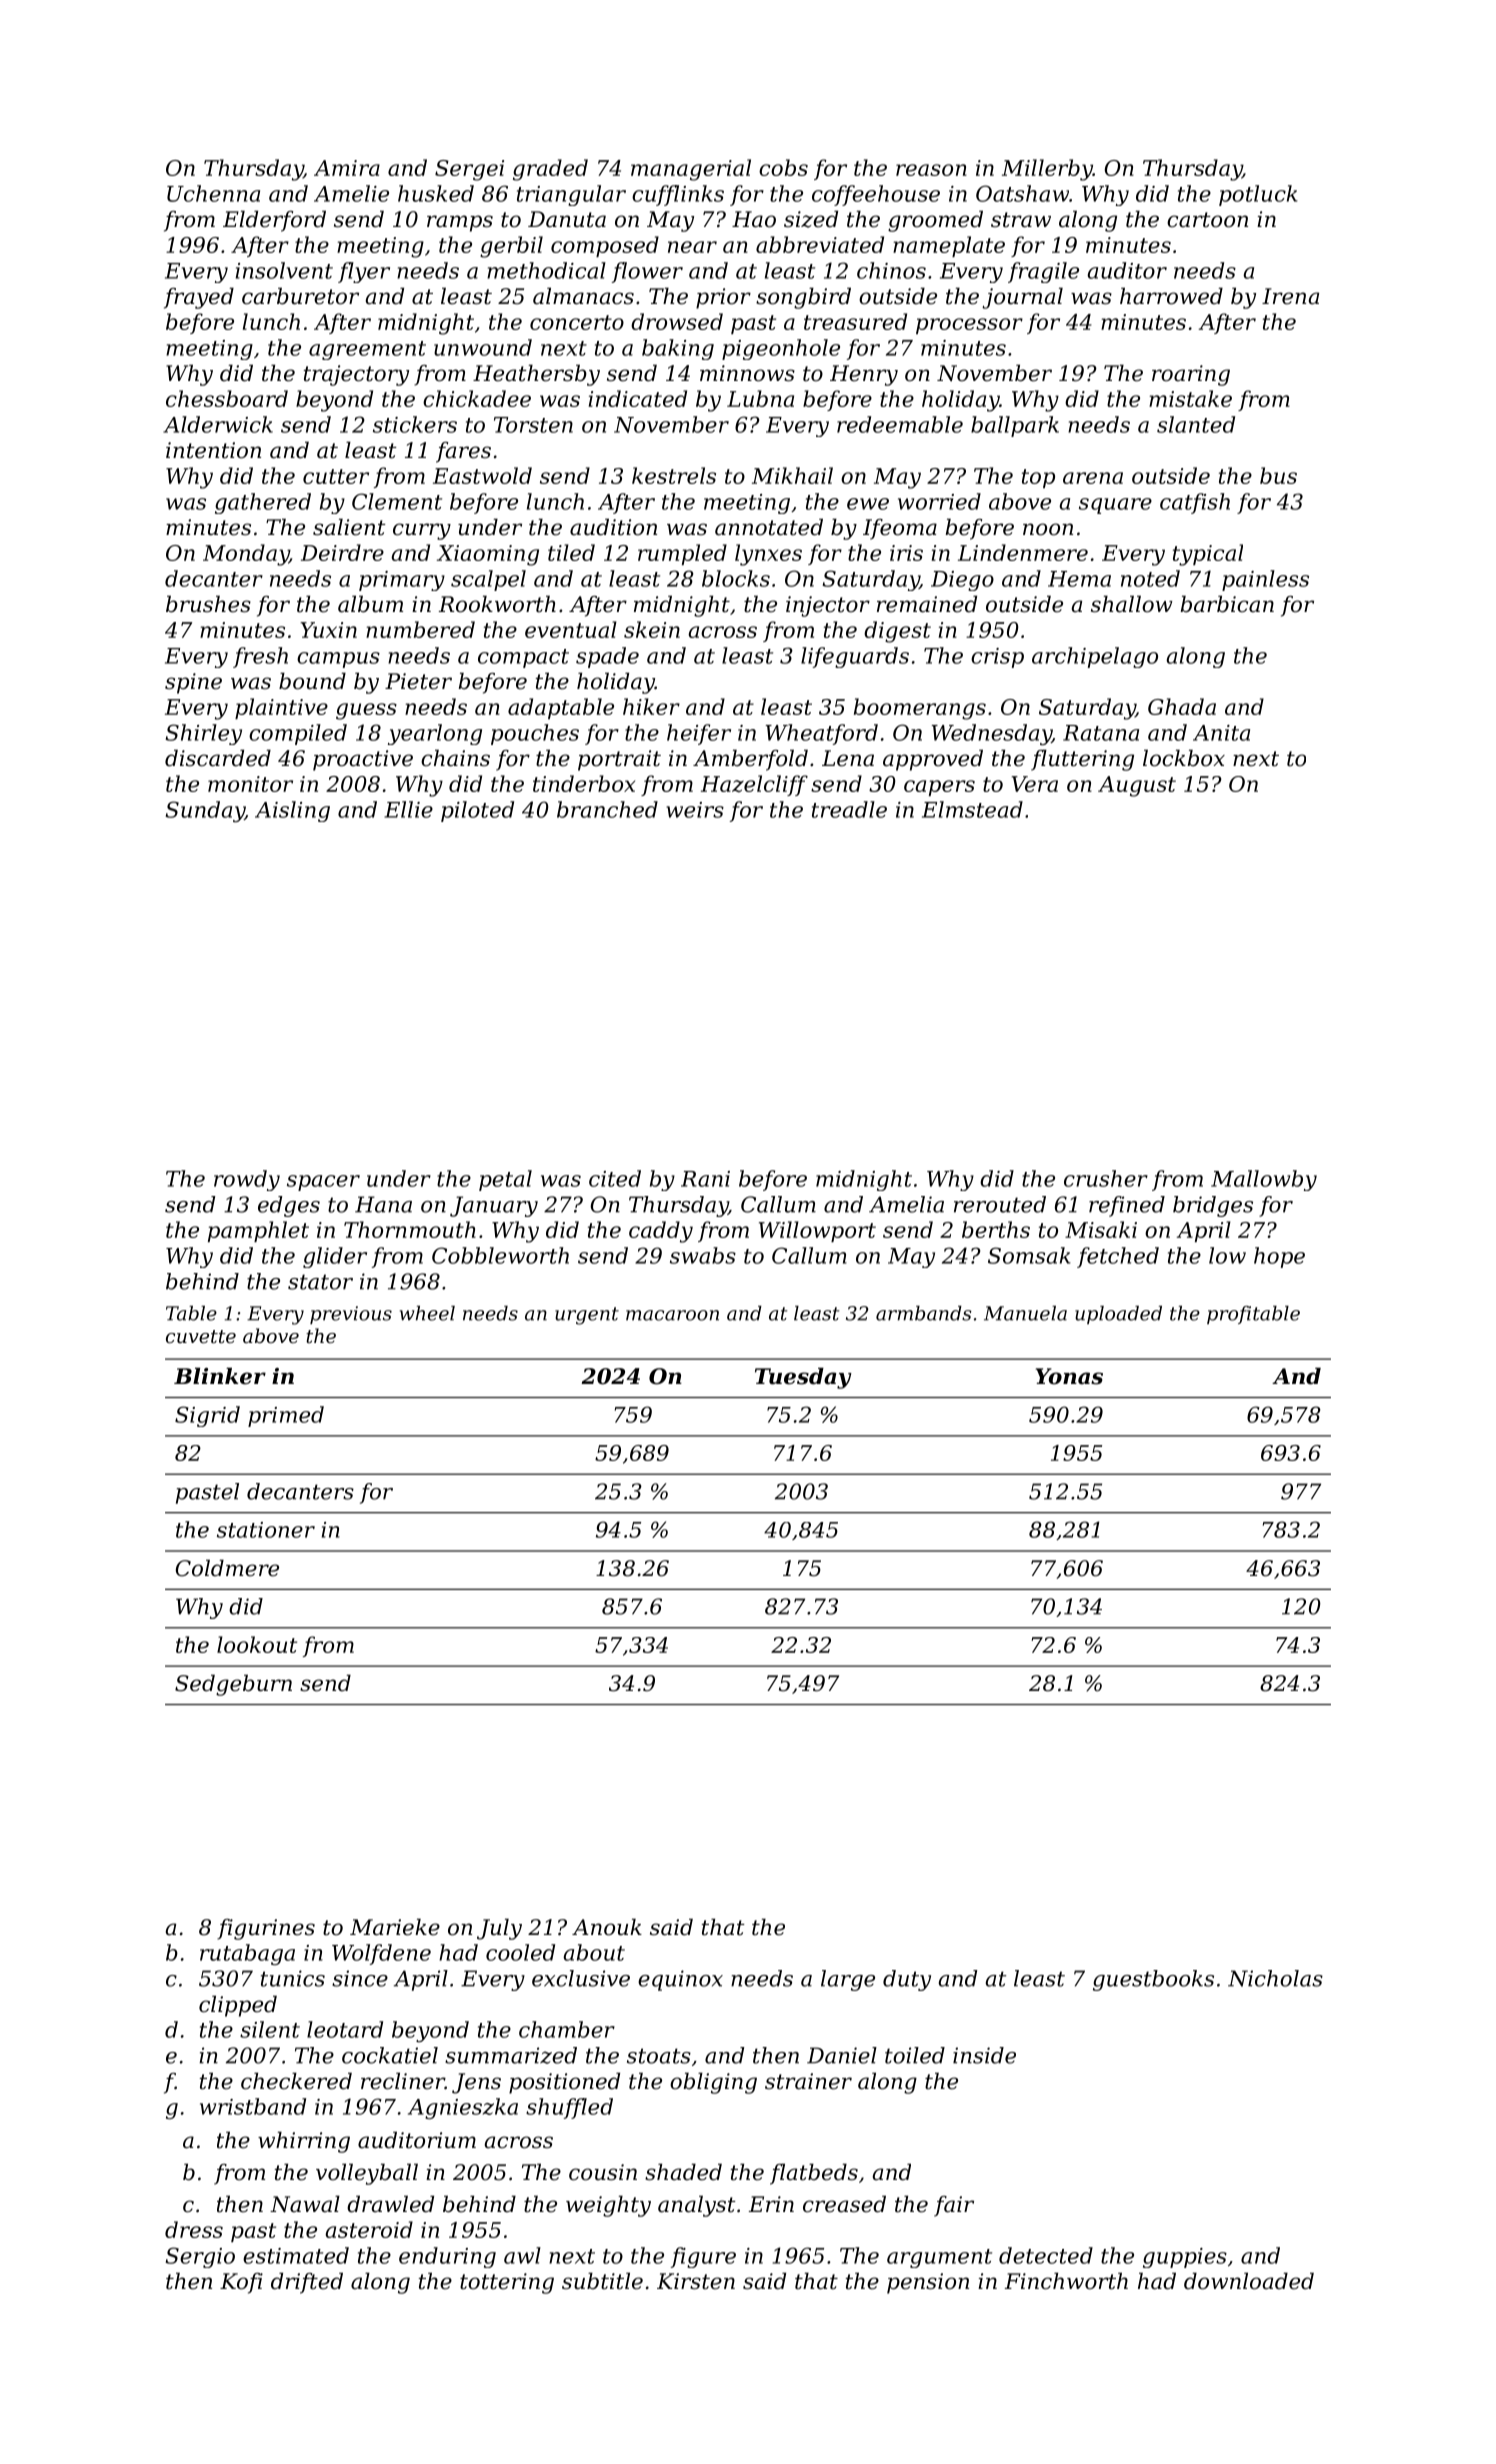 Image resolution: width=1496 pixels, height=2464 pixels. I want to click on spacer, so click(323, 1183).
